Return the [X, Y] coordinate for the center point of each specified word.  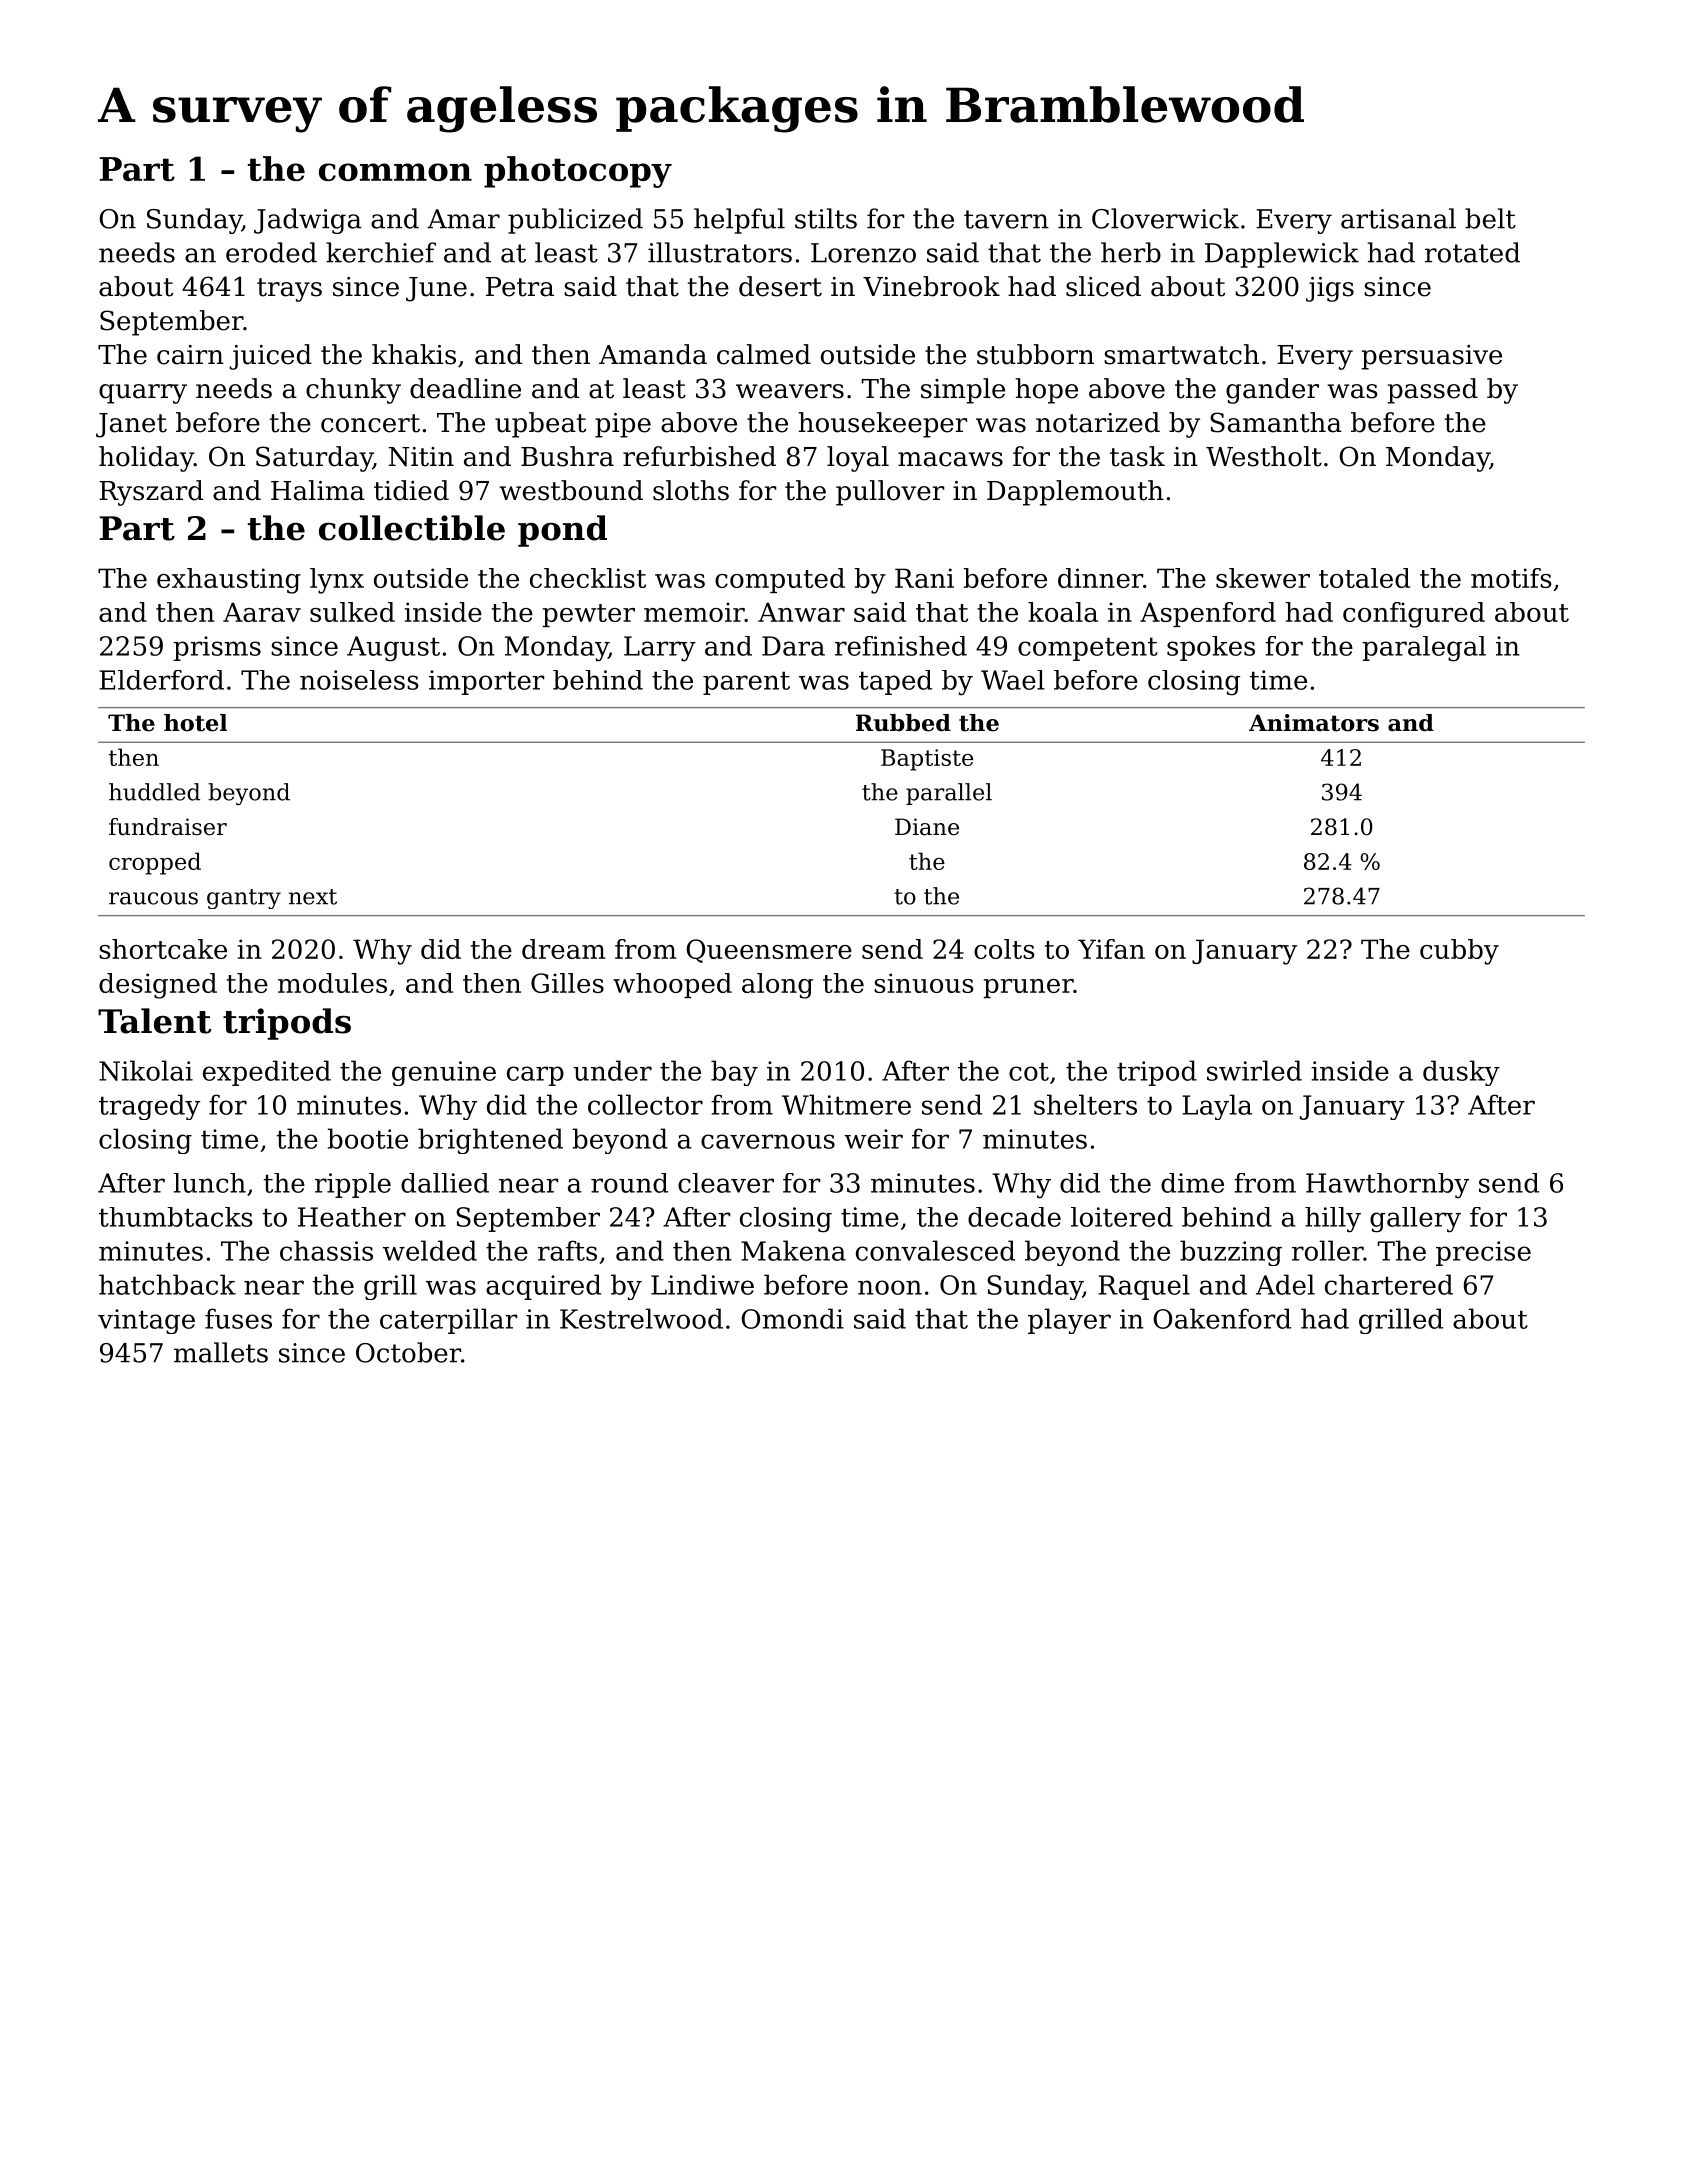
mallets [221, 1352]
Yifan [1111, 949]
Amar [463, 219]
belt [1490, 218]
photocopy [578, 172]
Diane [927, 827]
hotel [195, 723]
